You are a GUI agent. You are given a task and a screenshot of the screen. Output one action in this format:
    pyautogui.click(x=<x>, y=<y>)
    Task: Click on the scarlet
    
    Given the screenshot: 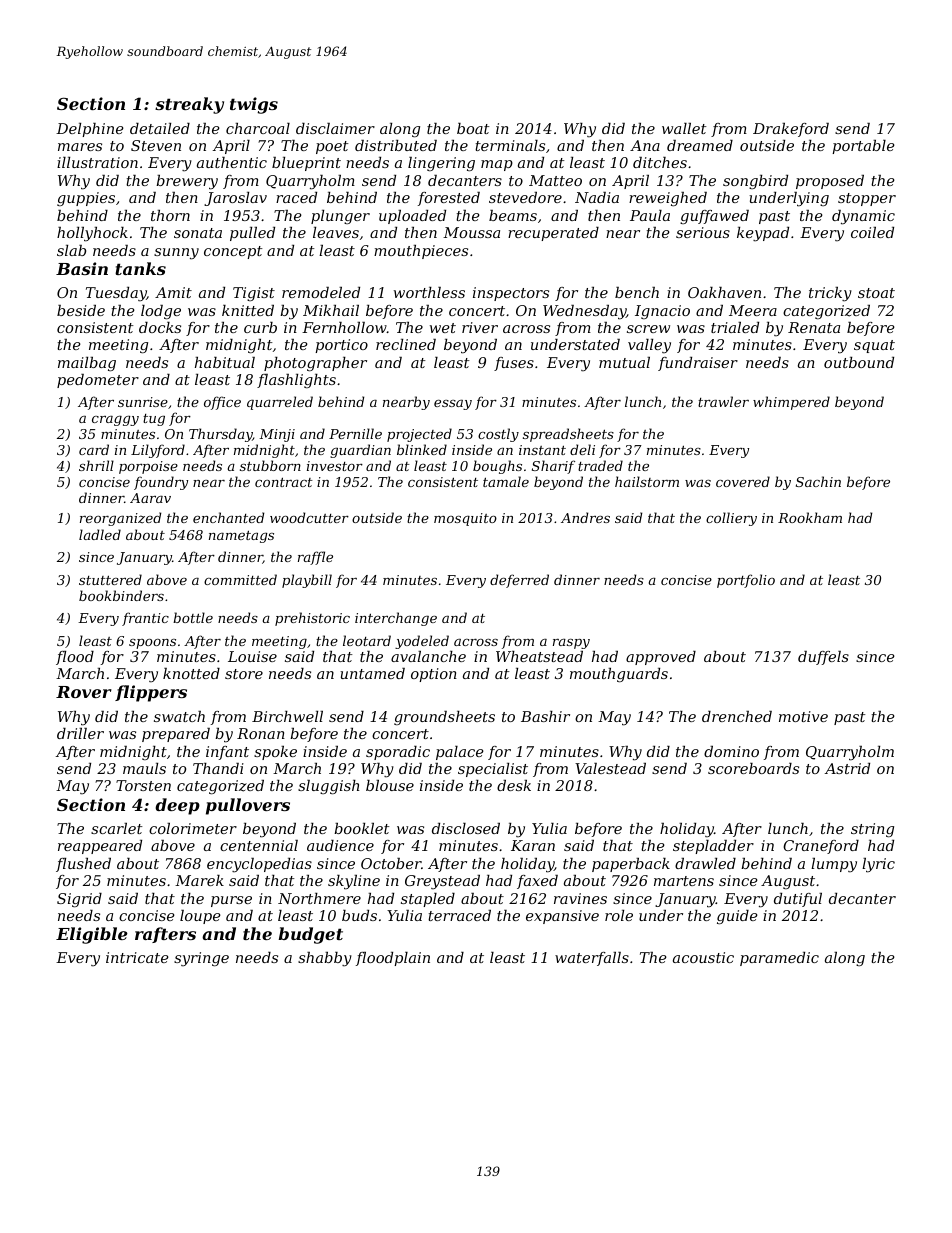 What is the action you would take?
    pyautogui.click(x=117, y=828)
